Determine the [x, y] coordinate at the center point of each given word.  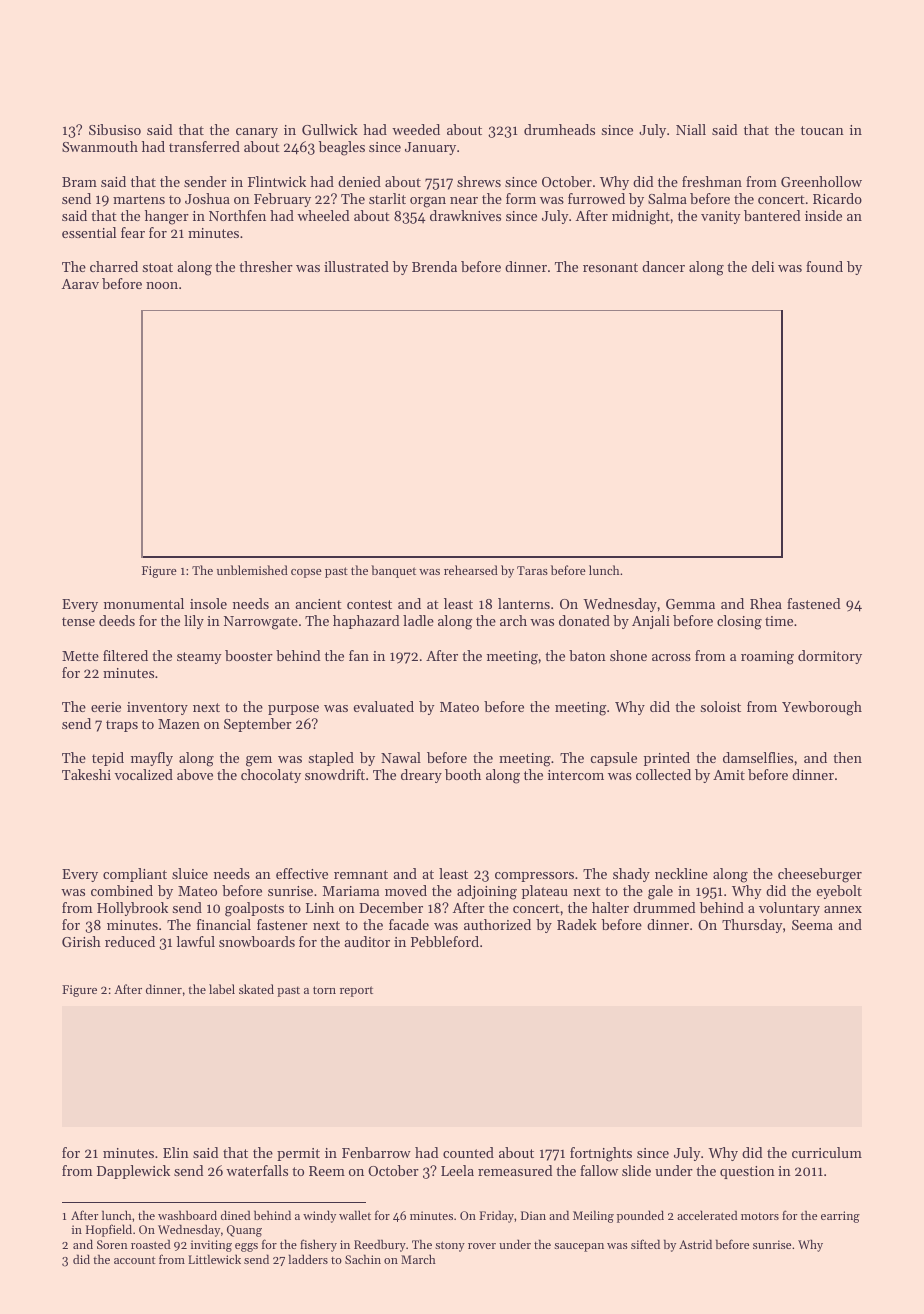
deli [763, 266]
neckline [681, 873]
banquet [393, 571]
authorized [497, 924]
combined [122, 890]
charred [114, 266]
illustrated [356, 266]
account [135, 1260]
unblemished [252, 570]
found [824, 266]
